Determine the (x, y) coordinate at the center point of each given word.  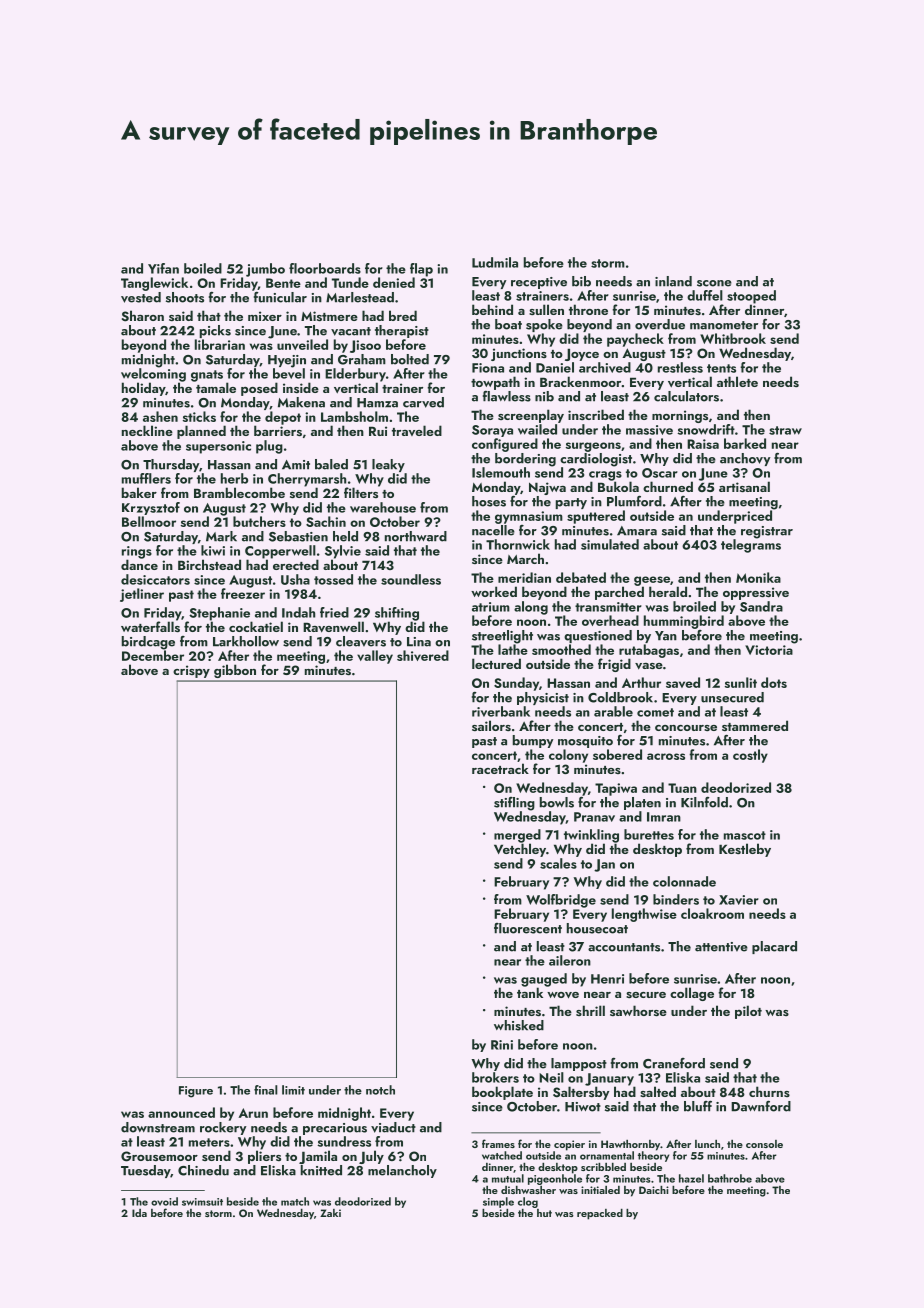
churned (668, 486)
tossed (333, 579)
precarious (335, 1129)
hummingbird (684, 622)
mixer (265, 316)
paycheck (635, 340)
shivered (423, 655)
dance (139, 564)
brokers (495, 1077)
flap (421, 270)
